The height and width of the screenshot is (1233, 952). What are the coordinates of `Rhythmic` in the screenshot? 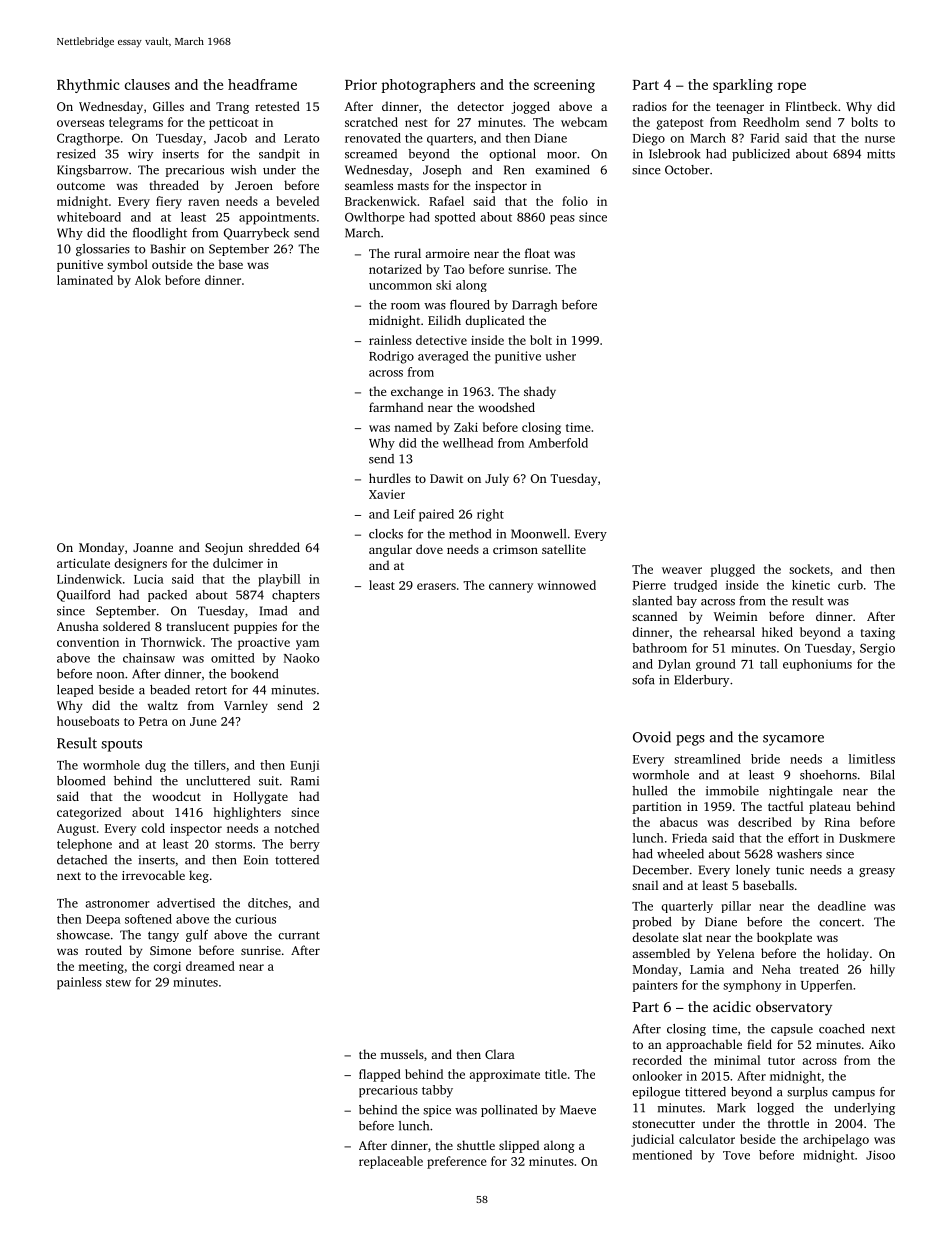 It's located at (88, 86).
